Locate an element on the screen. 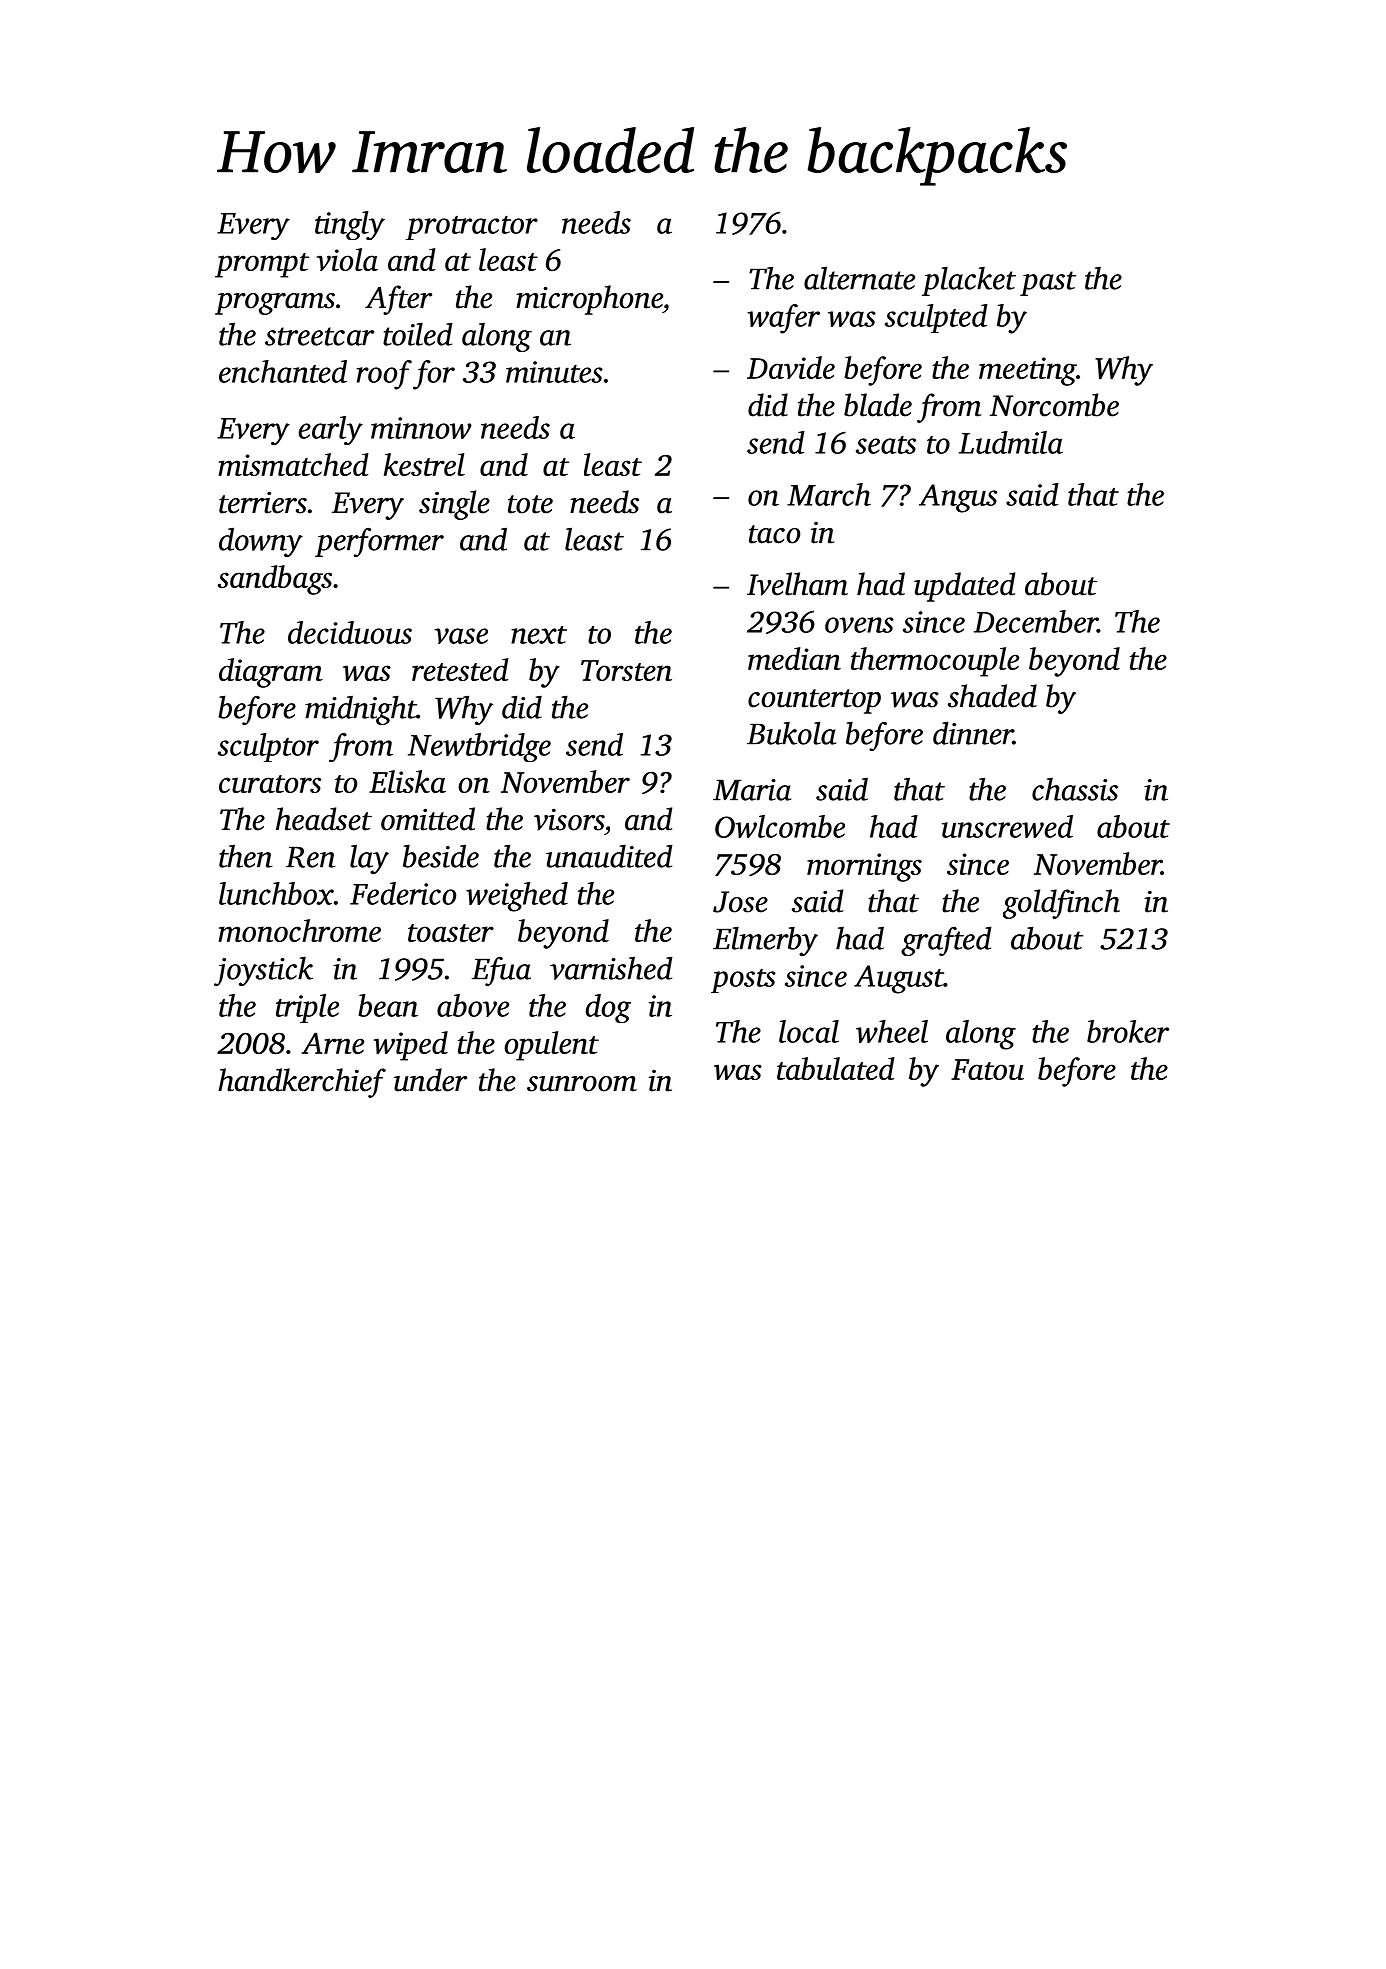 The image size is (1386, 1969). terriers is located at coordinates (263, 503).
